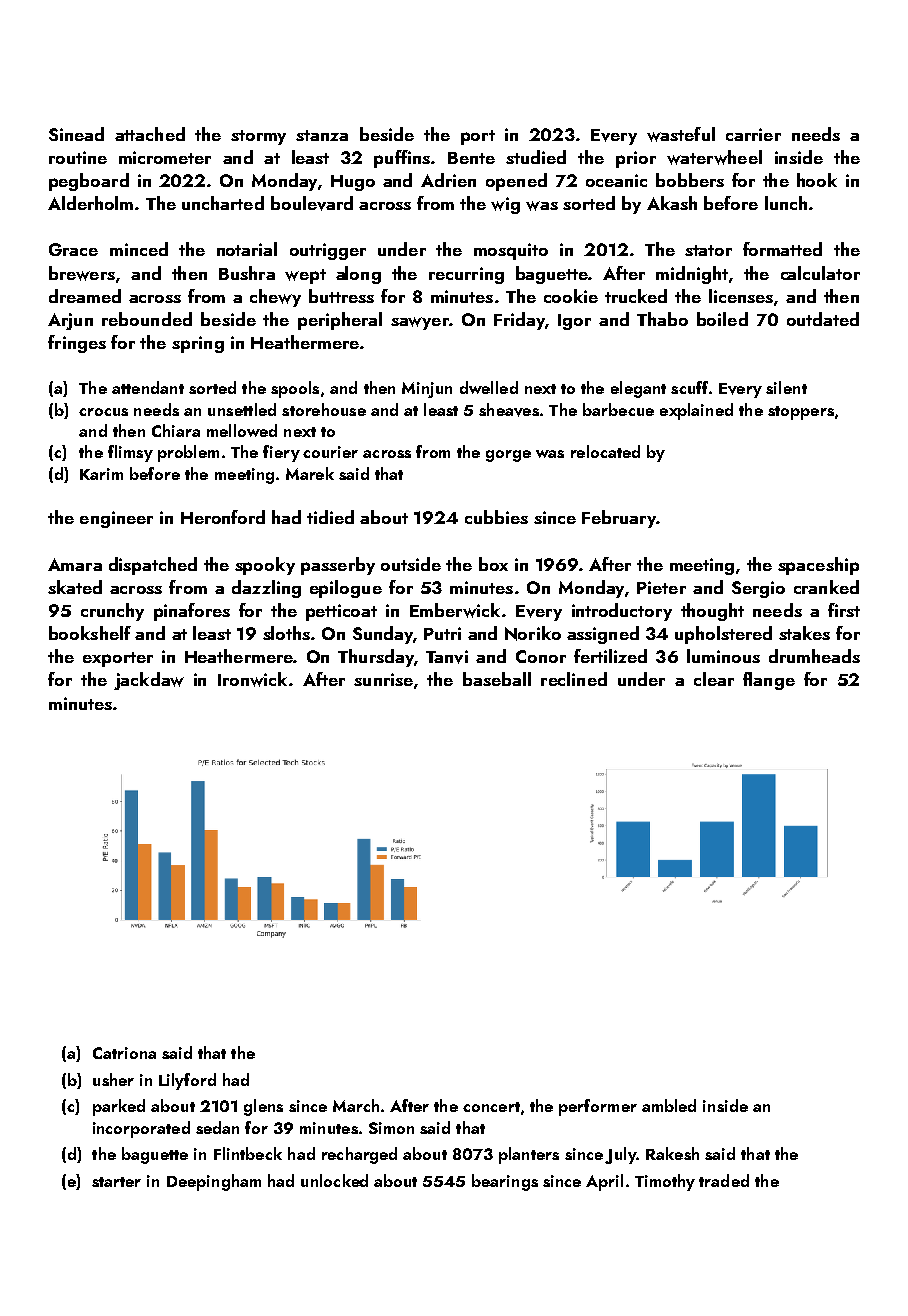 This document has width=908, height=1316. I want to click on recharged, so click(359, 1155).
